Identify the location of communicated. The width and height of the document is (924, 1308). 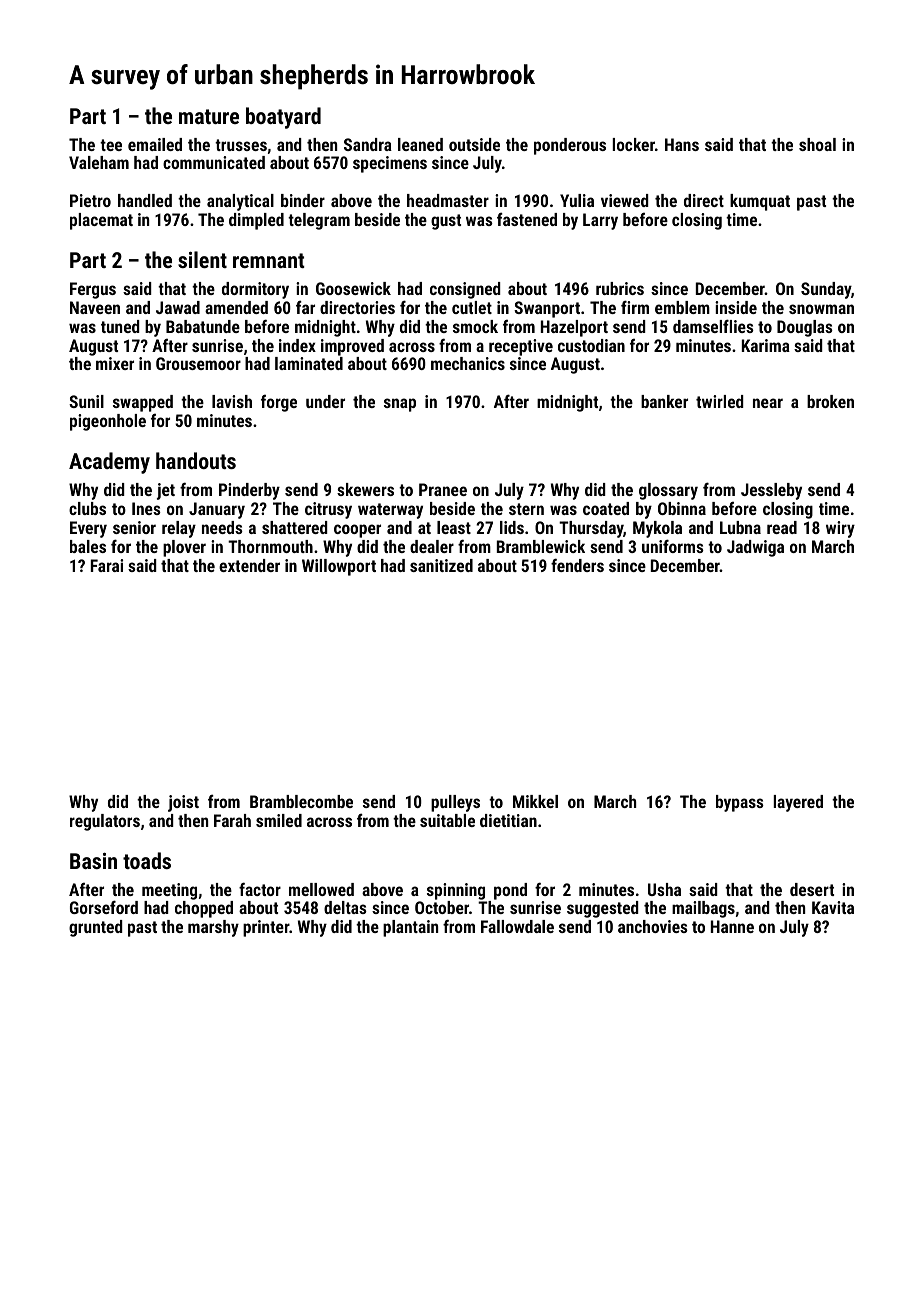
(214, 162).
